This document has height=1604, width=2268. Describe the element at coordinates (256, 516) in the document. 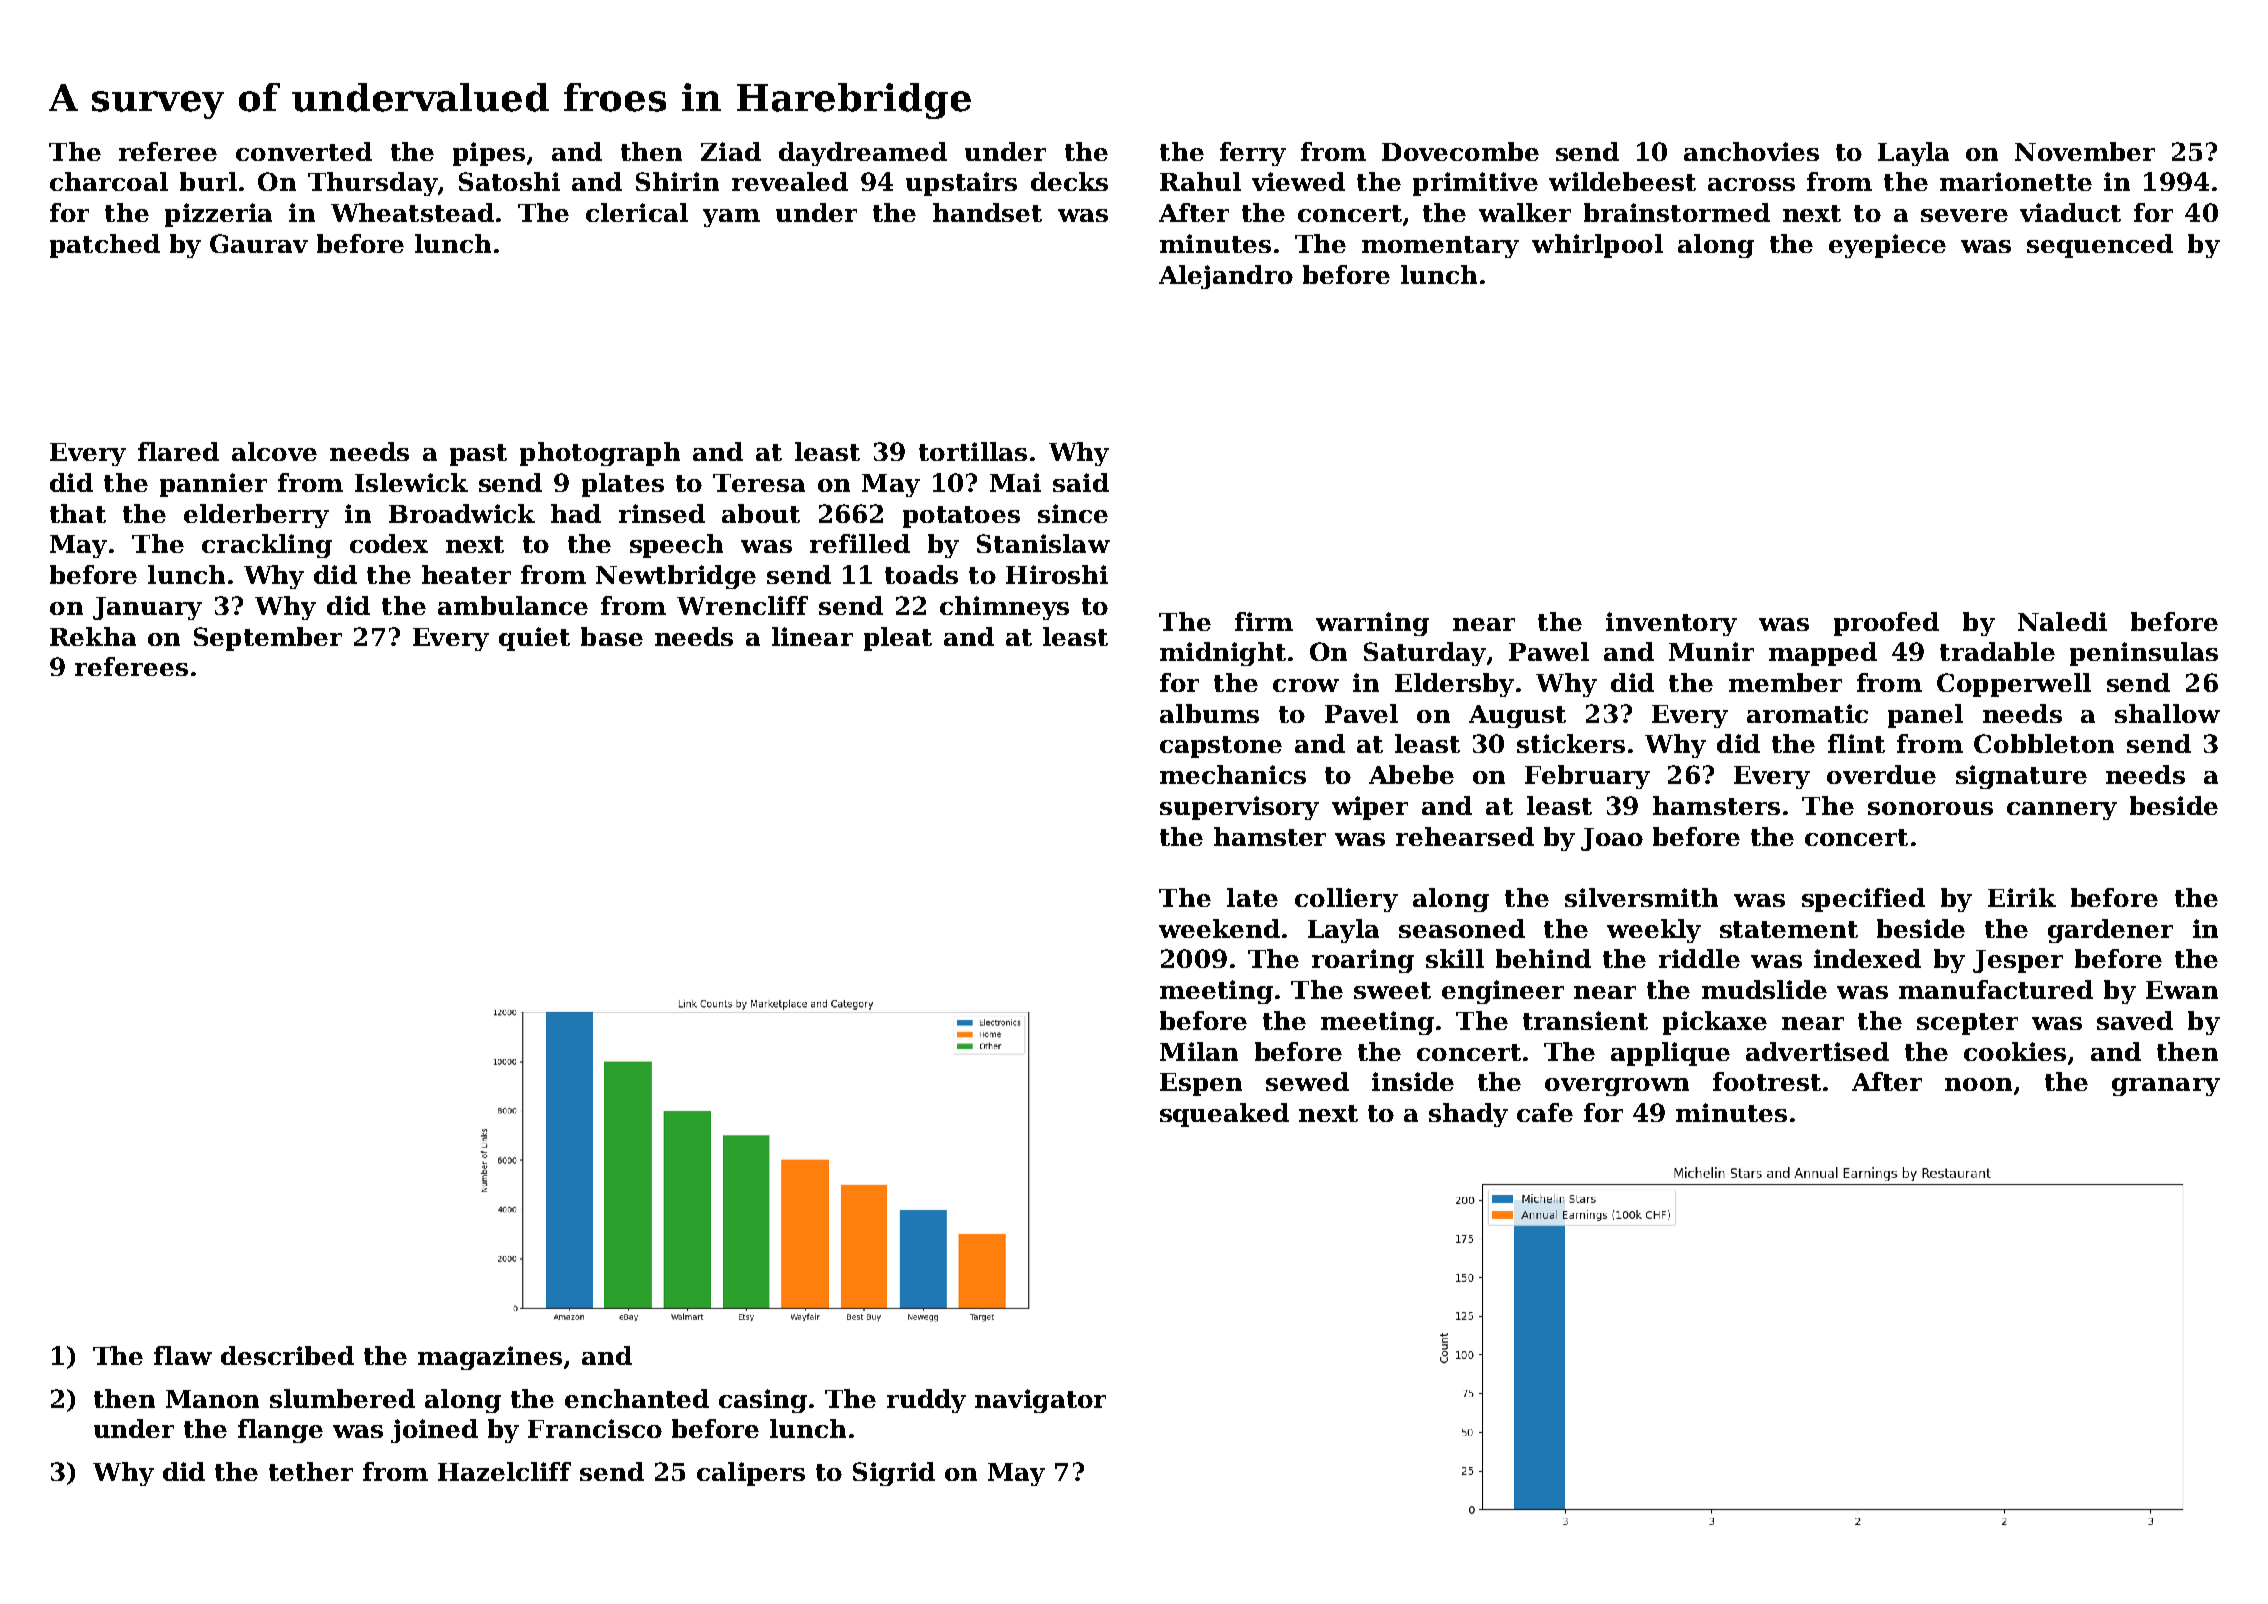

I see `elderberry` at that location.
